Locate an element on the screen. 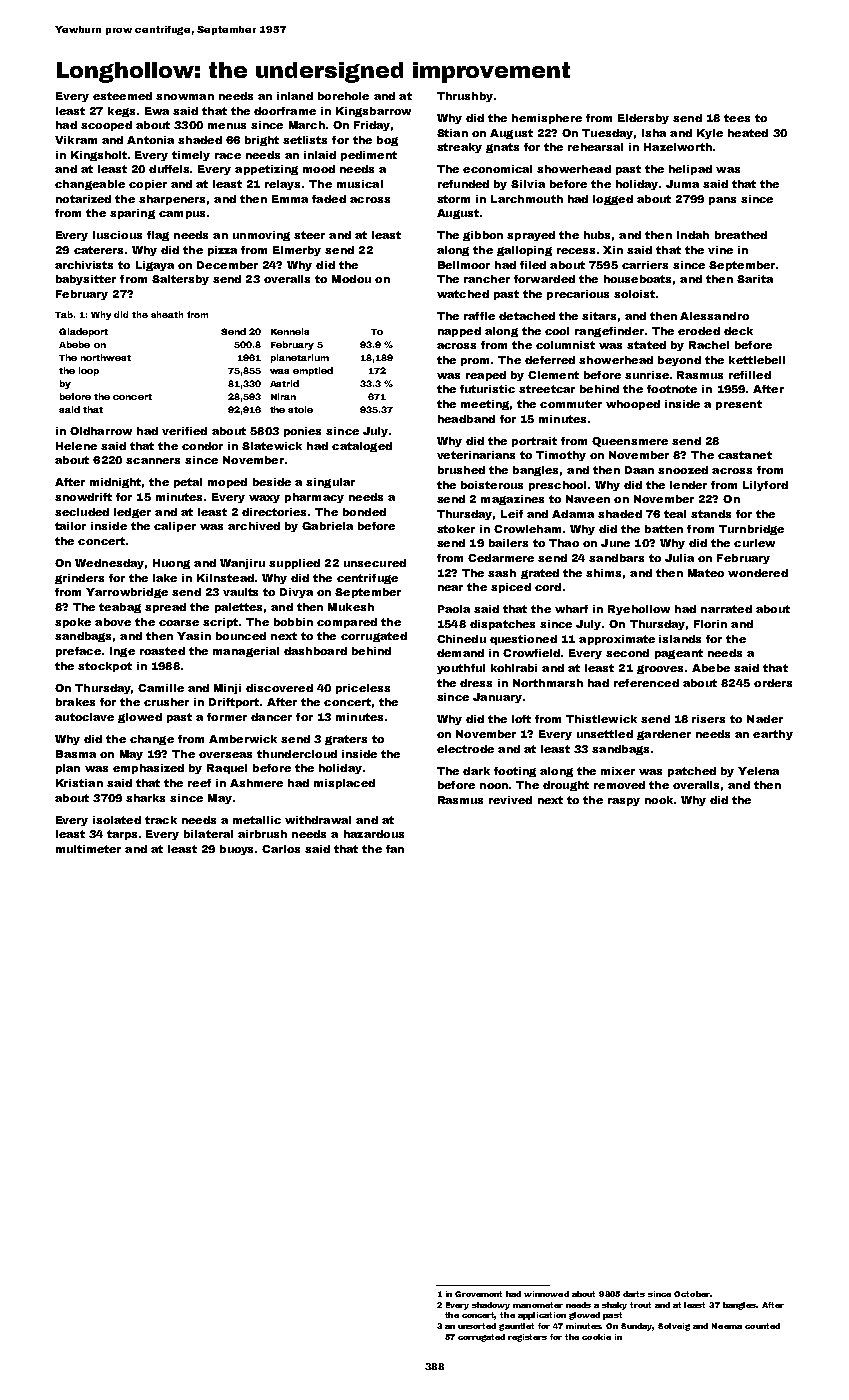 The width and height of the screenshot is (849, 1400). unsorted is located at coordinates (477, 1326).
